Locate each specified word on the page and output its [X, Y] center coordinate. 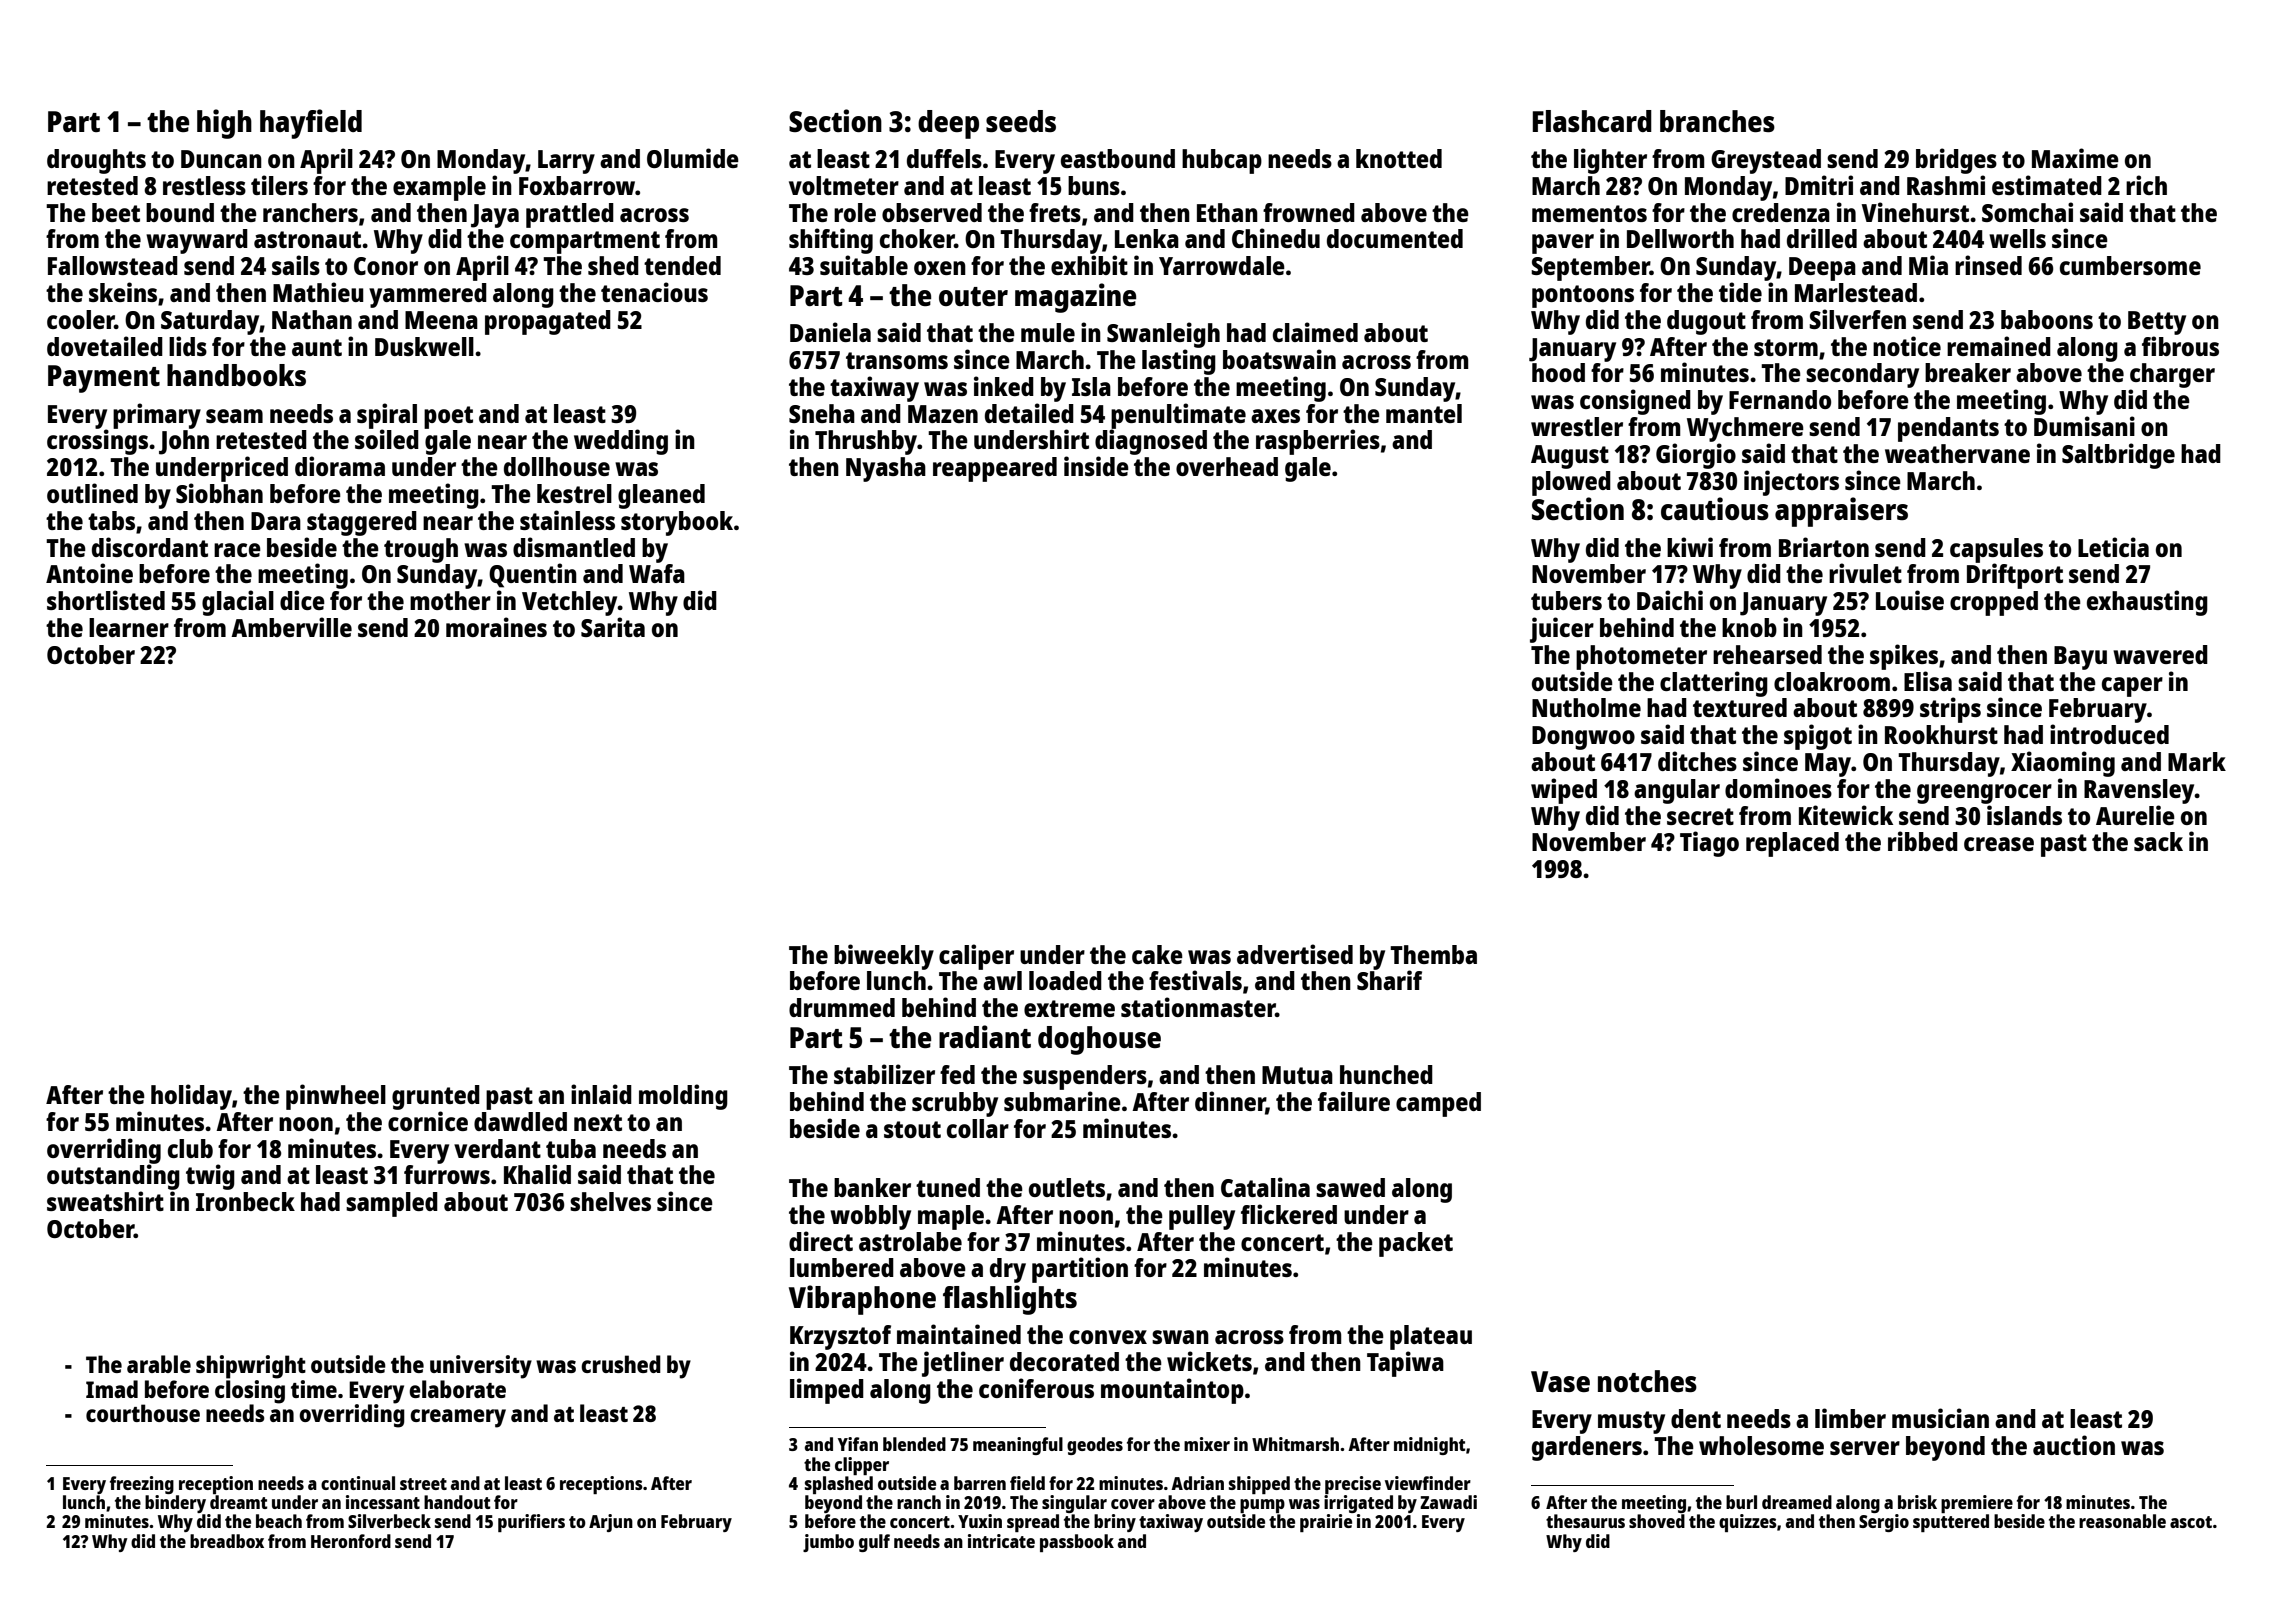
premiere [1977, 1504]
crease [1999, 844]
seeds [1021, 121]
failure [1354, 1101]
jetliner [963, 1364]
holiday [191, 1097]
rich [2146, 185]
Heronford [351, 1541]
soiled [387, 439]
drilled [1822, 238]
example [439, 188]
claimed [1315, 332]
